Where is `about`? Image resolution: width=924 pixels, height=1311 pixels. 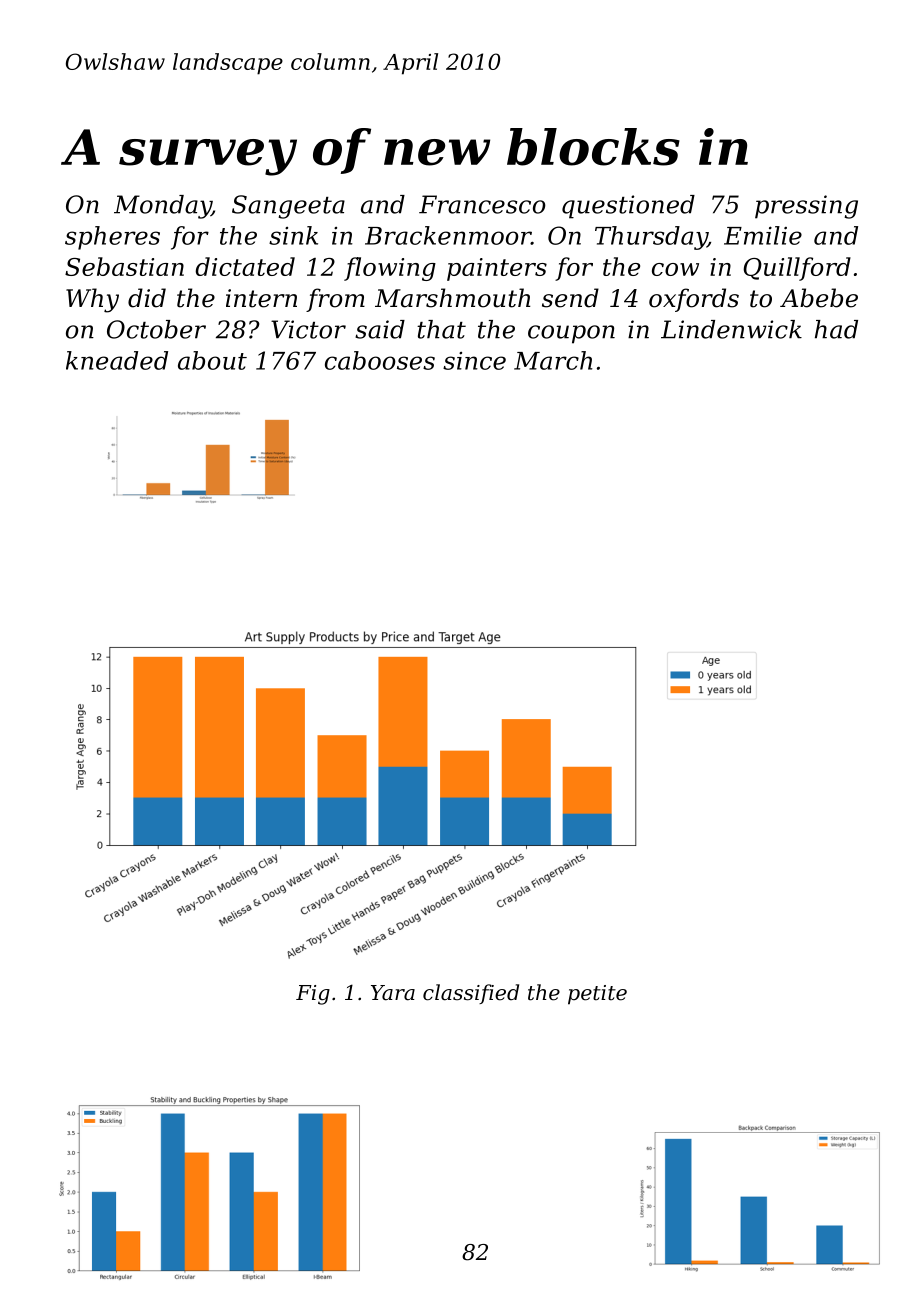
about is located at coordinates (212, 360).
